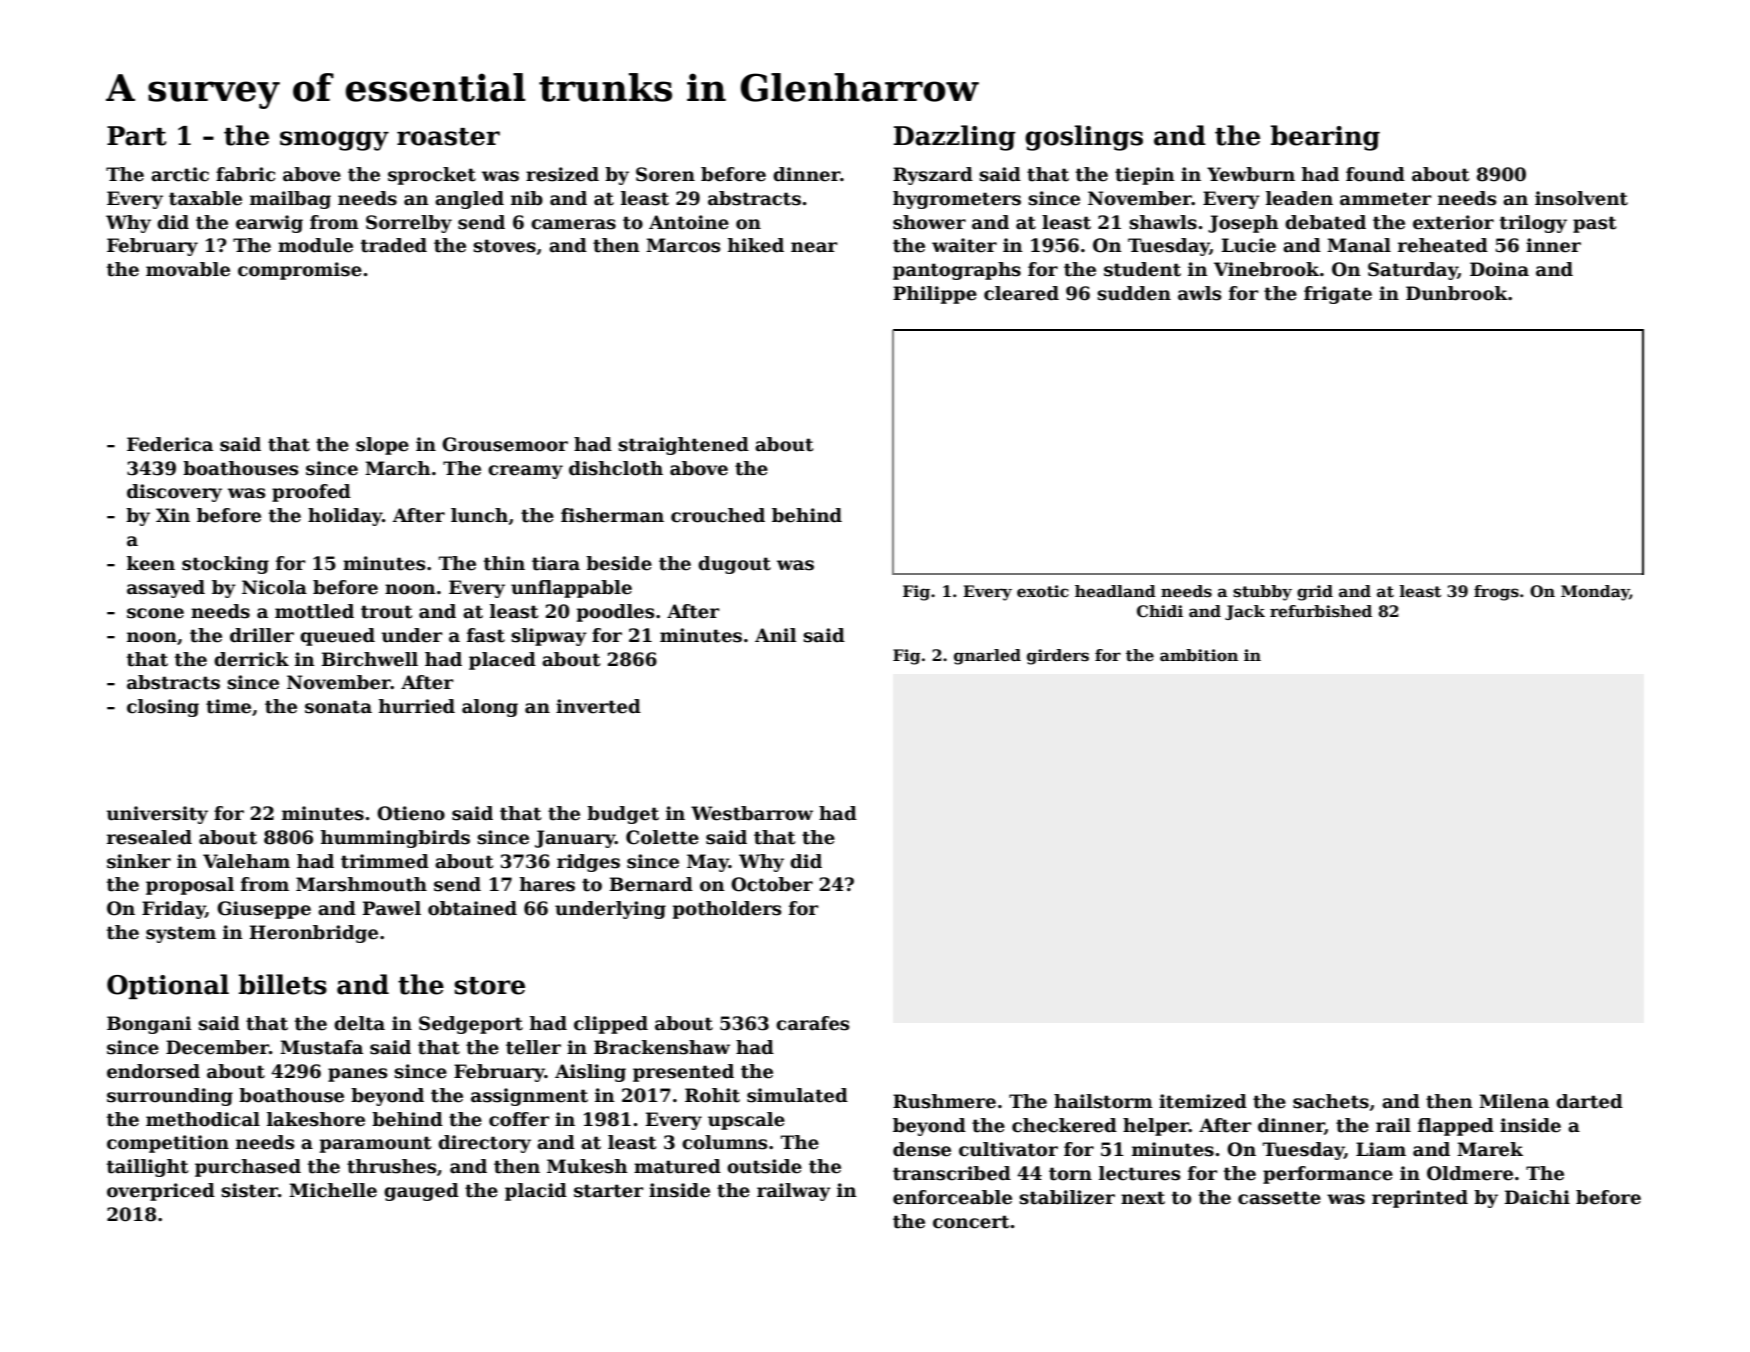 This screenshot has height=1352, width=1750. Describe the element at coordinates (1315, 593) in the screenshot. I see `grid` at that location.
